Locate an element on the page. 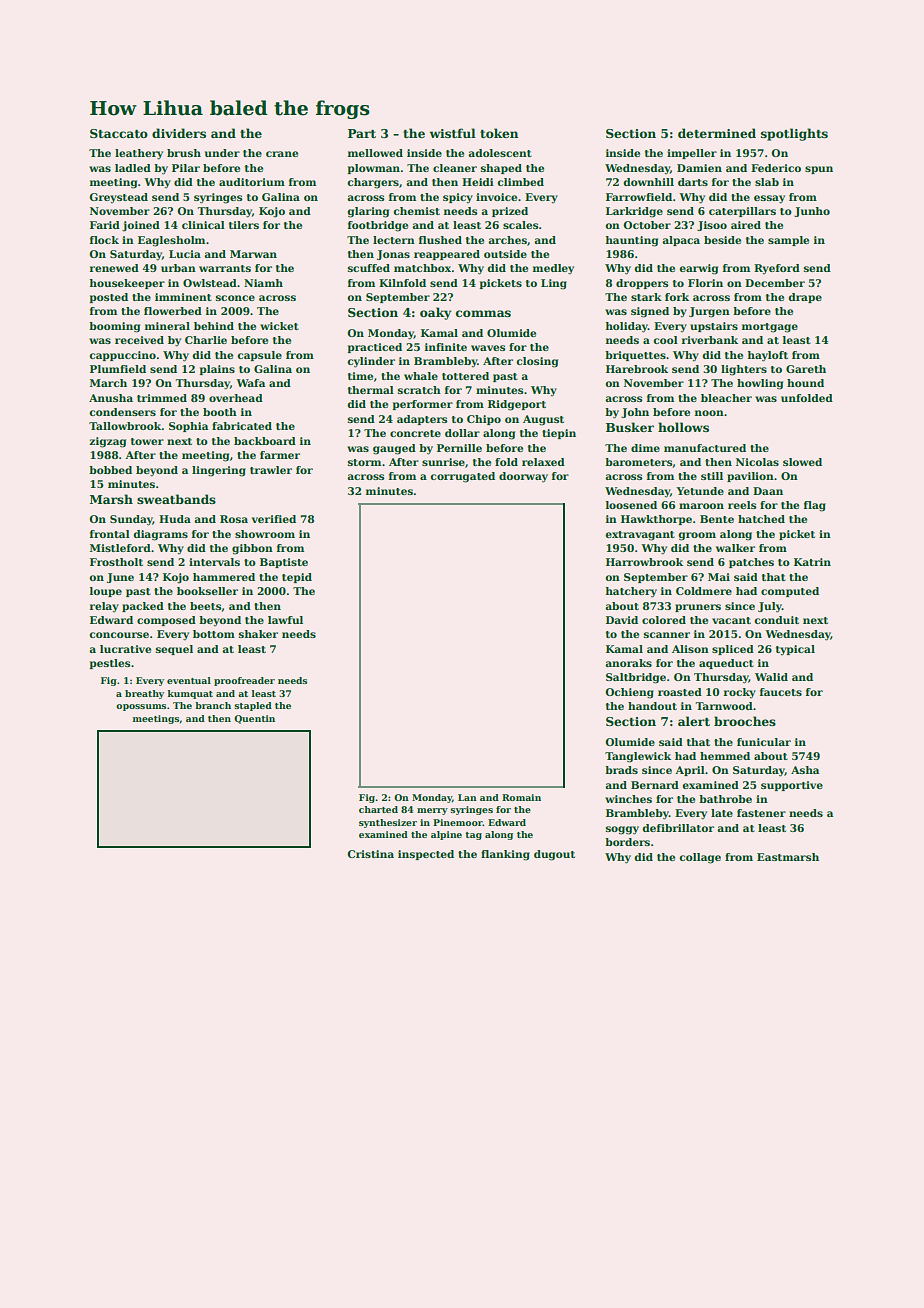  hound is located at coordinates (805, 383).
